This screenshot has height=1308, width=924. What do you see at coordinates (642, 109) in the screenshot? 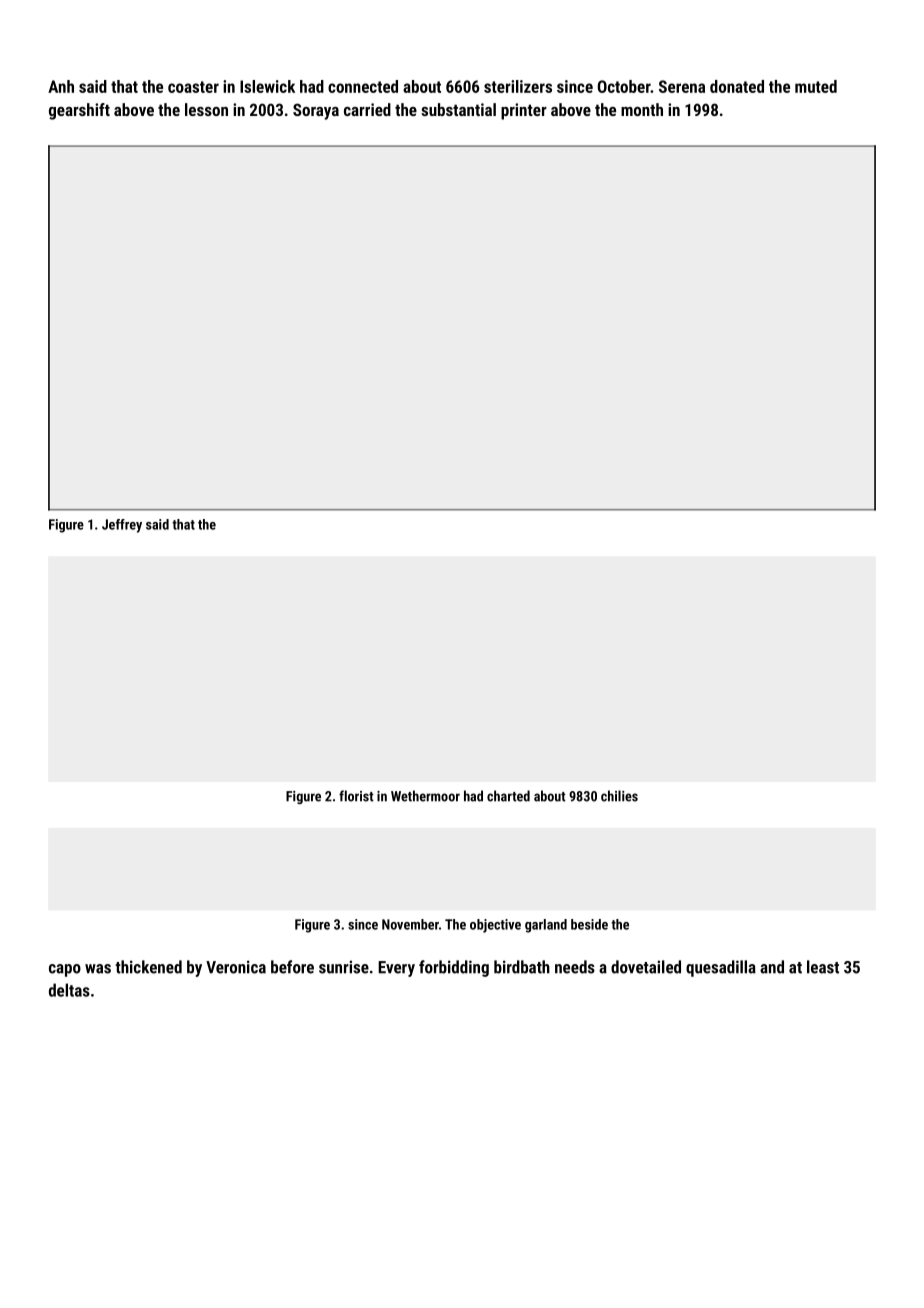
I see `month` at bounding box center [642, 109].
